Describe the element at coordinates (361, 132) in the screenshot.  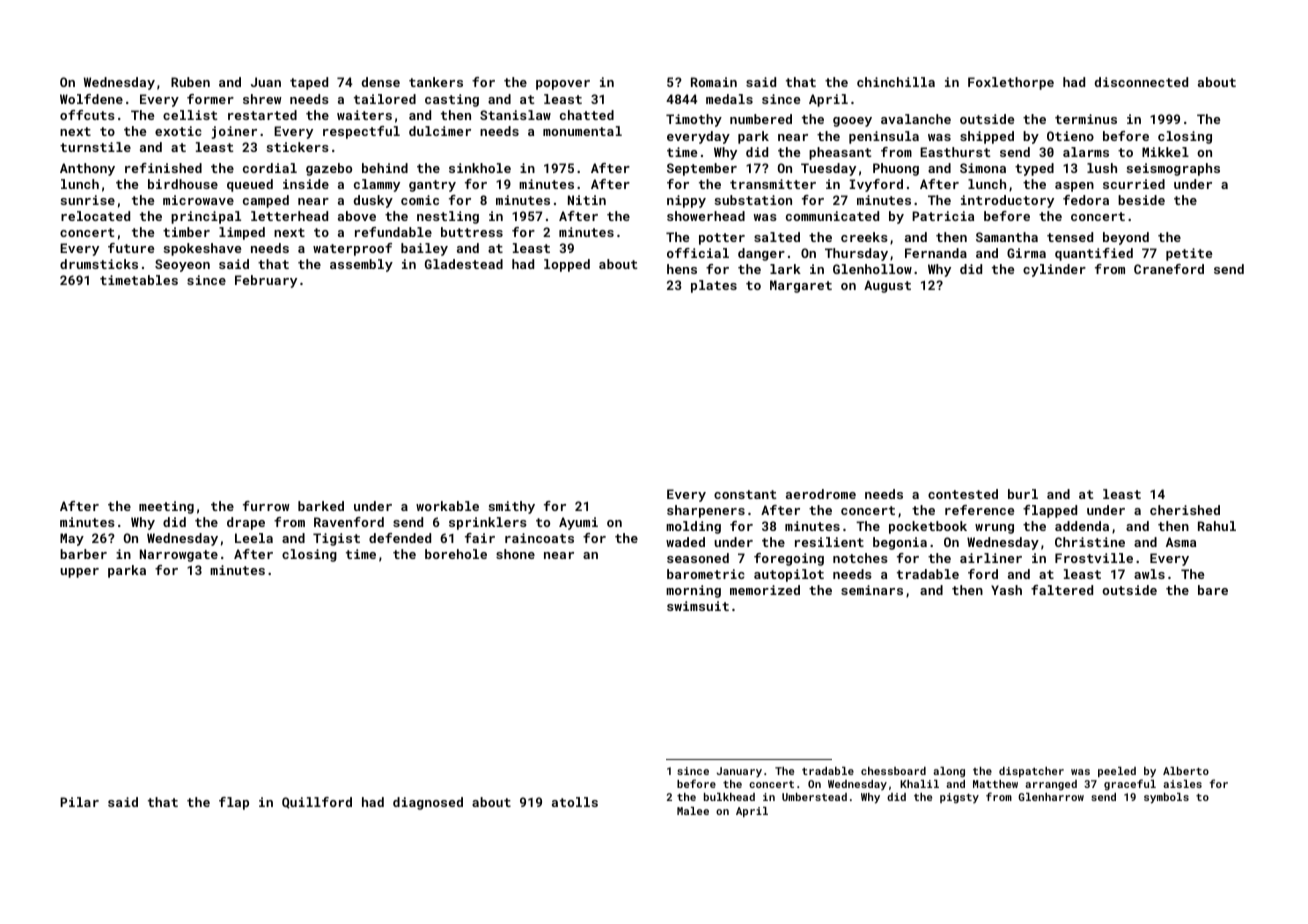
I see `respectful` at that location.
